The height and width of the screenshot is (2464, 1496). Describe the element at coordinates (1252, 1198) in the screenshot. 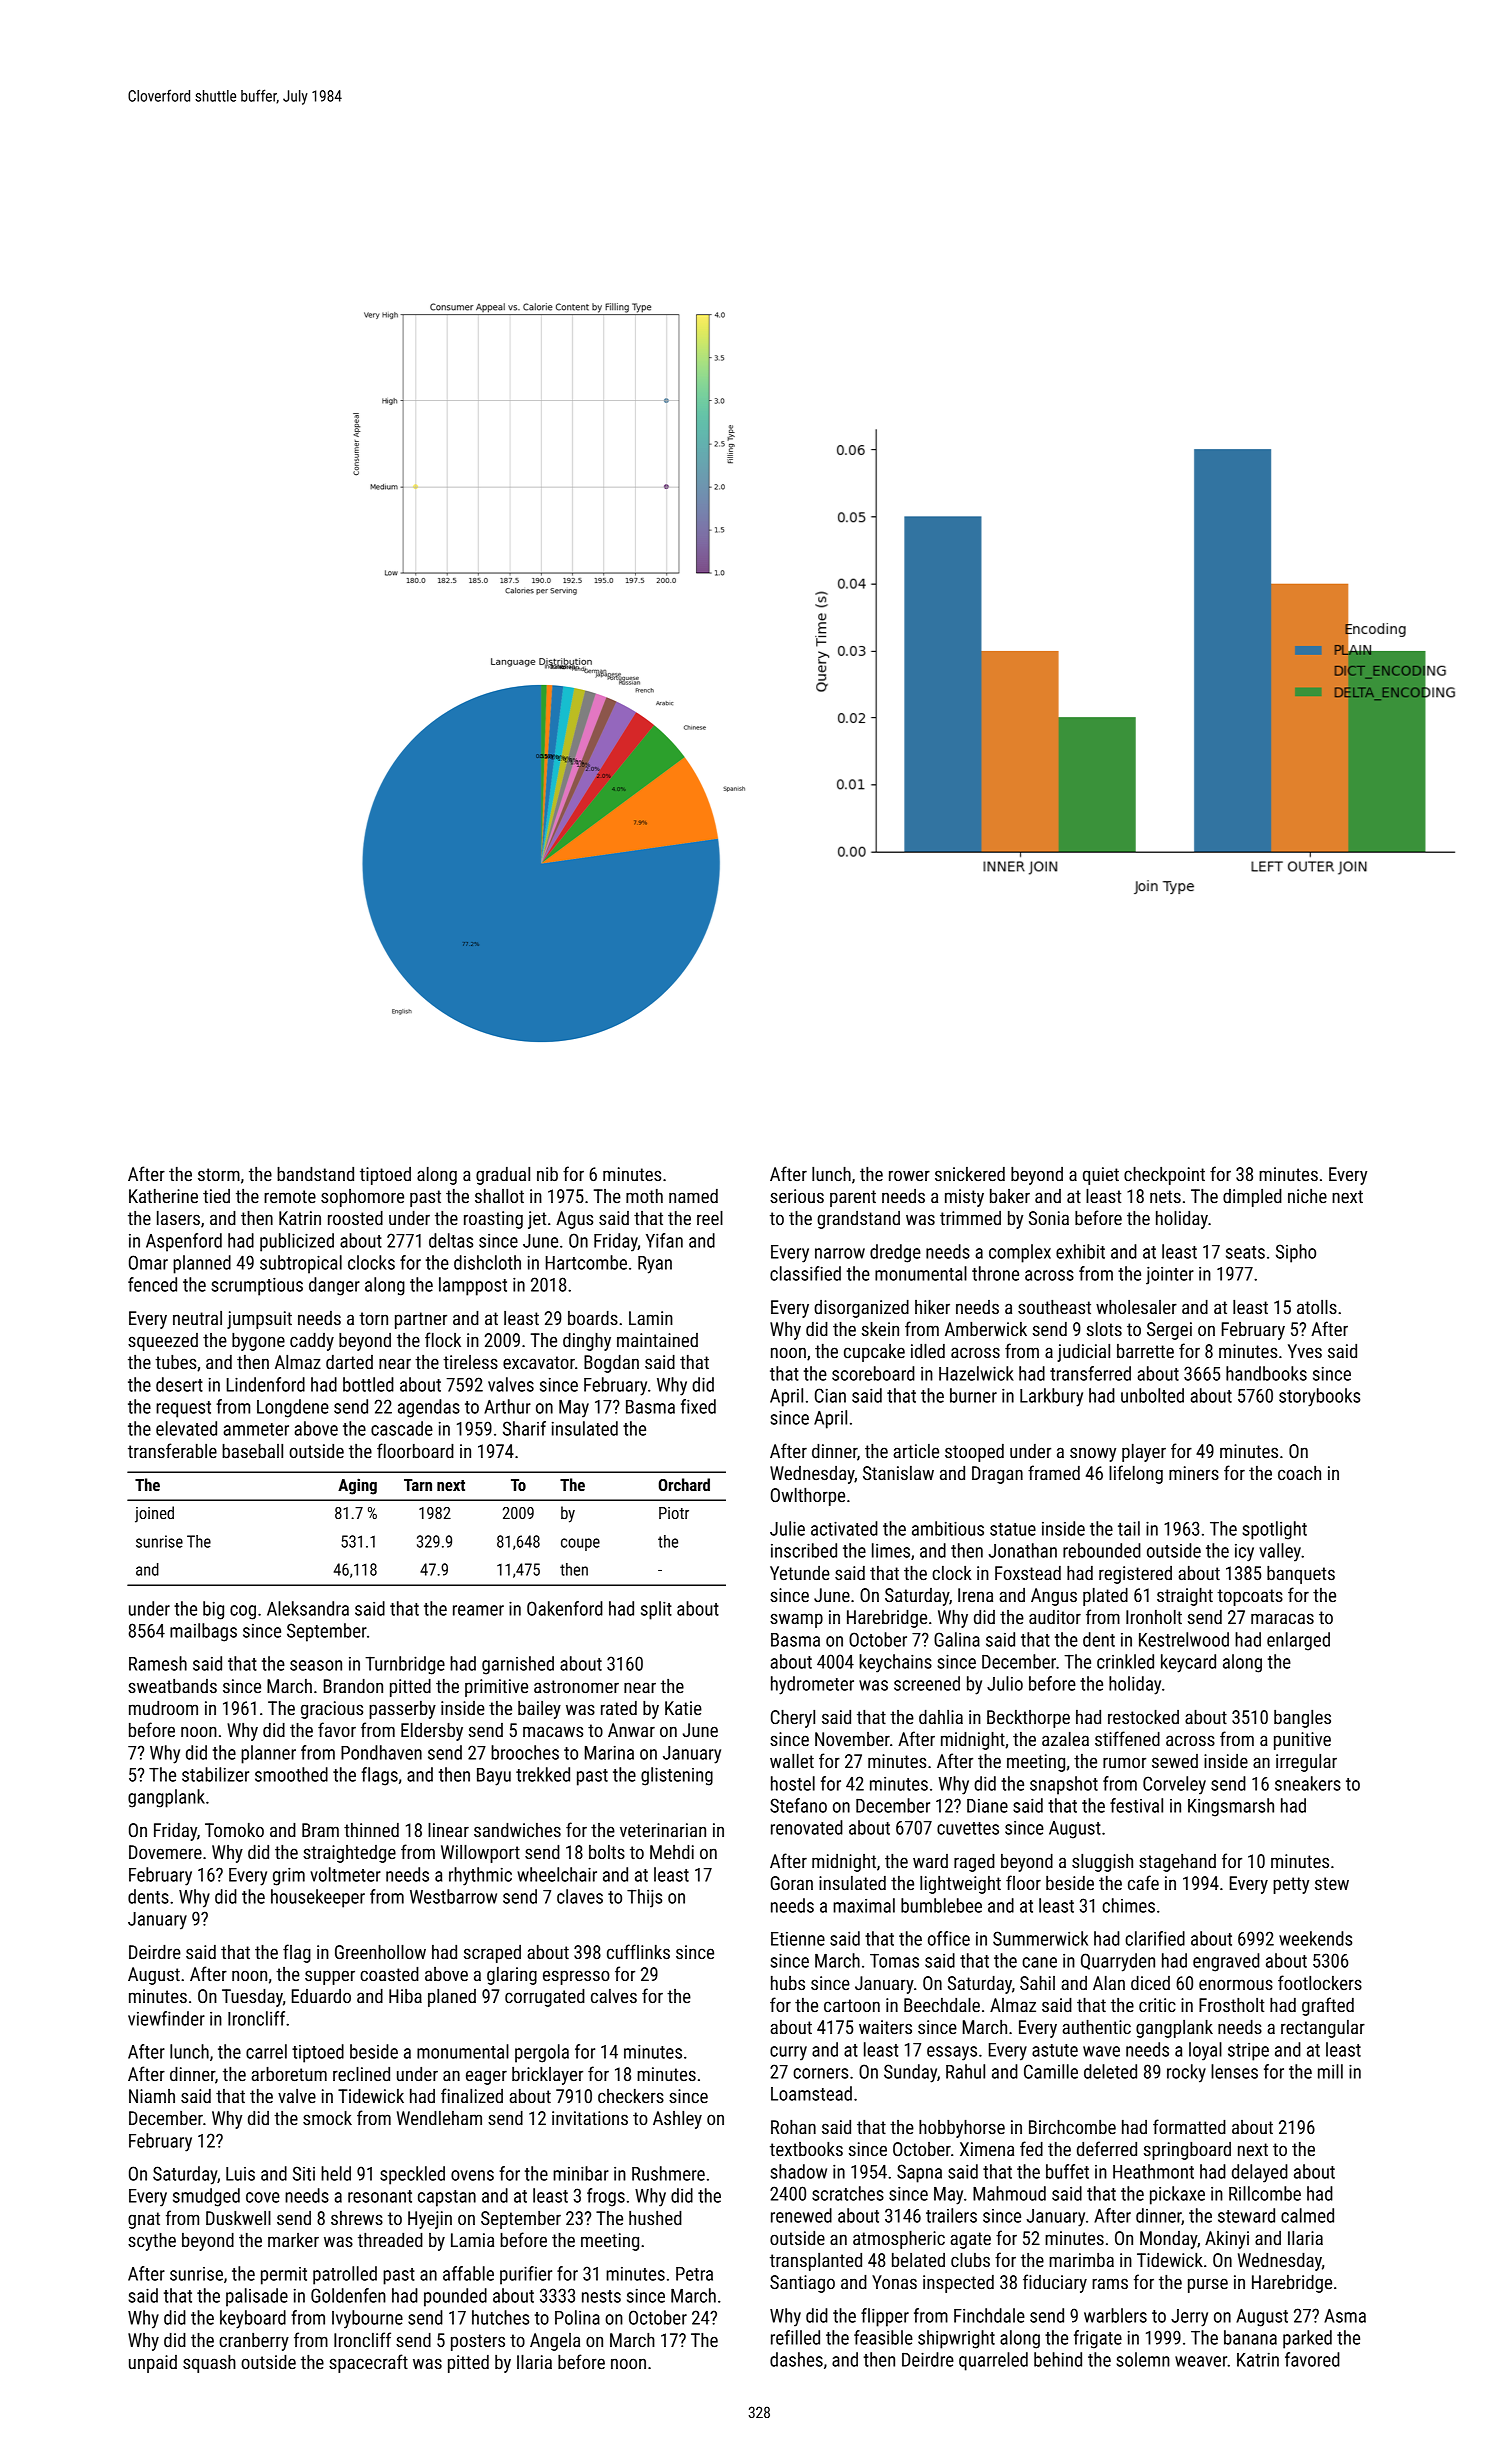

I see `dimpled` at that location.
